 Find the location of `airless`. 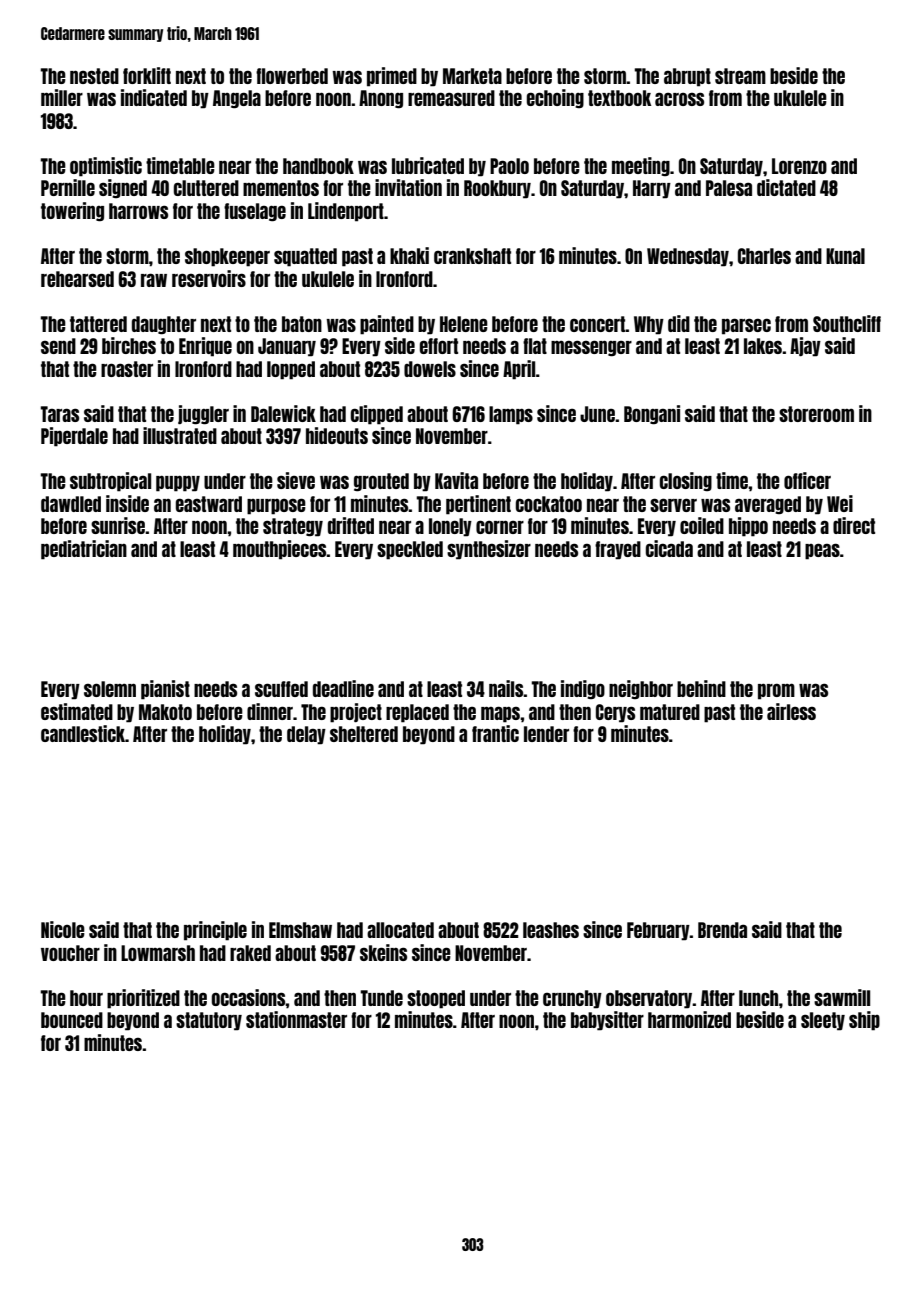

airless is located at coordinates (791, 711).
